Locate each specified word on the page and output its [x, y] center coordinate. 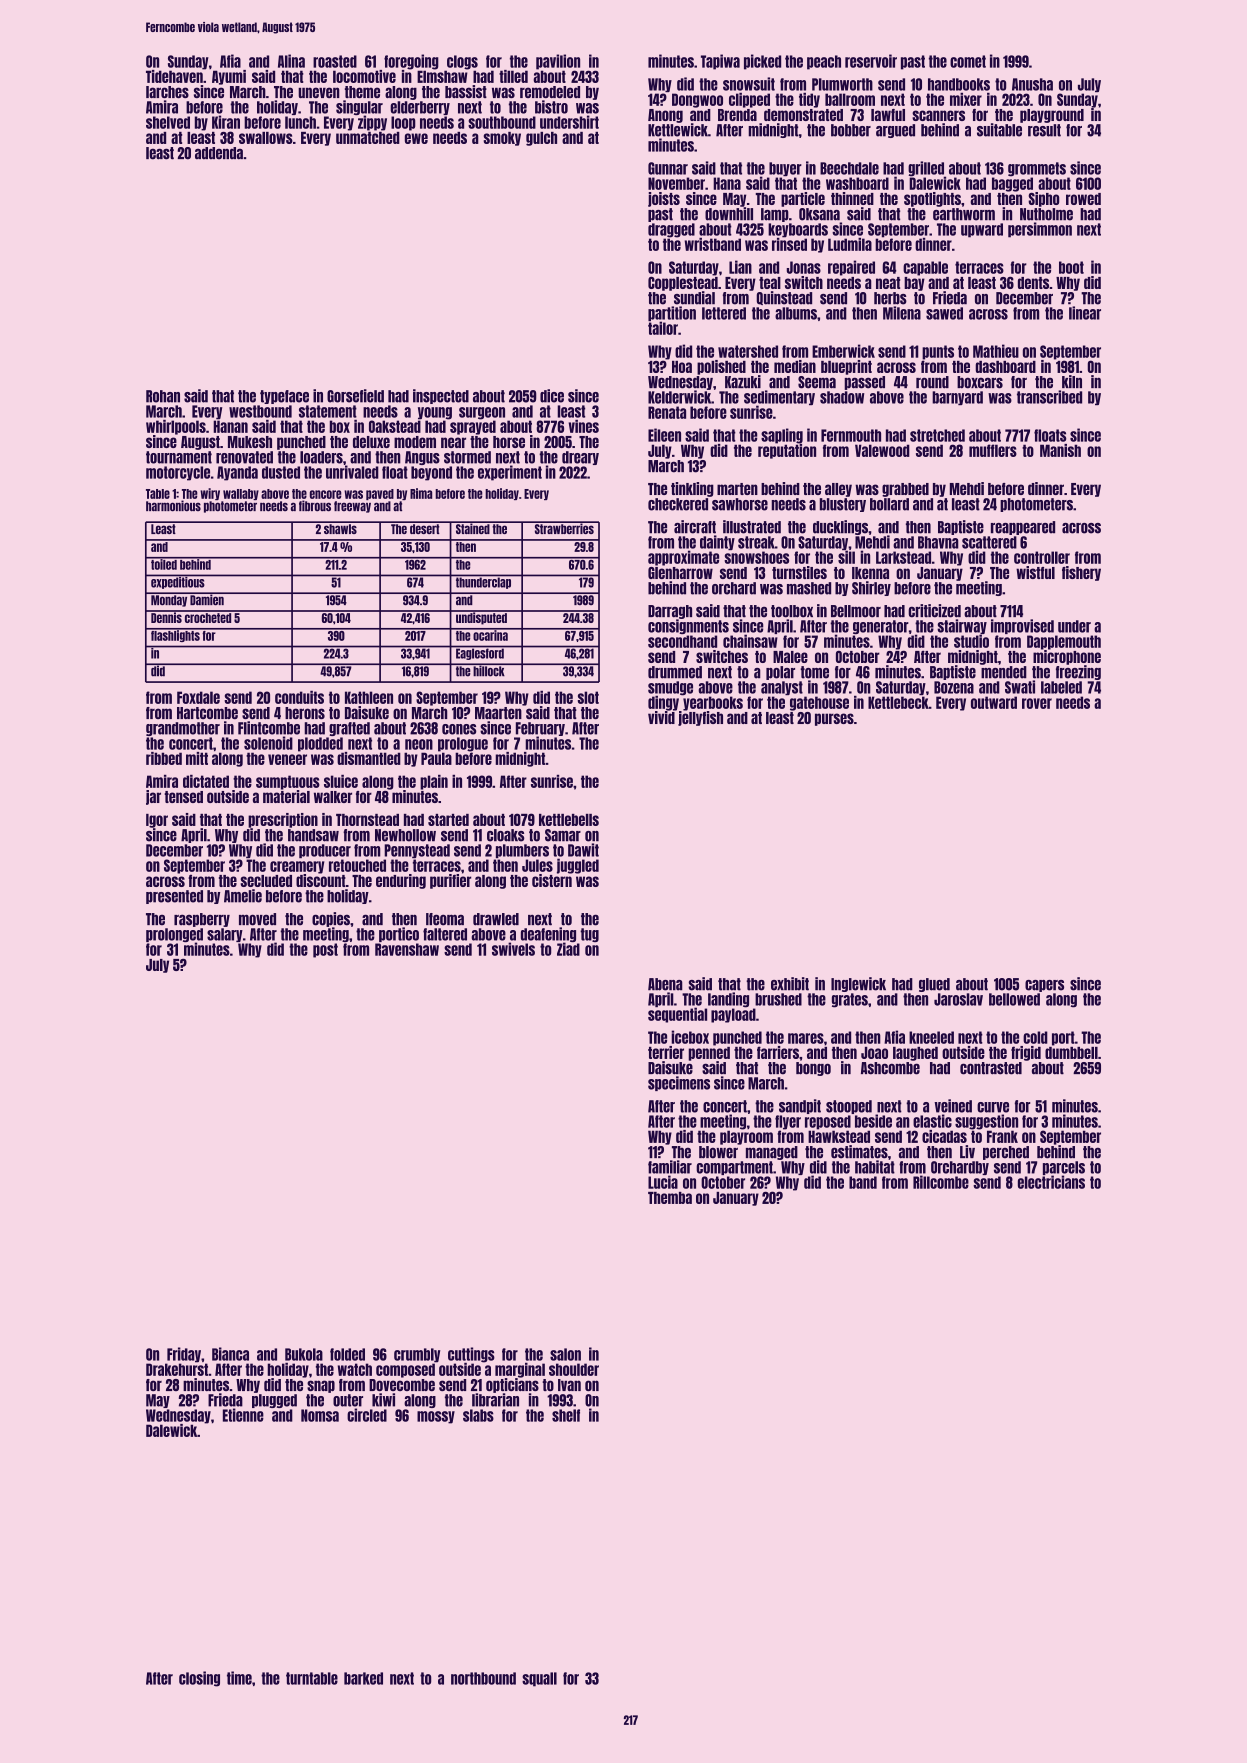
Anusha [1032, 84]
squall [539, 1679]
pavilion [558, 62]
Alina [291, 61]
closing [199, 1679]
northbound [483, 1678]
